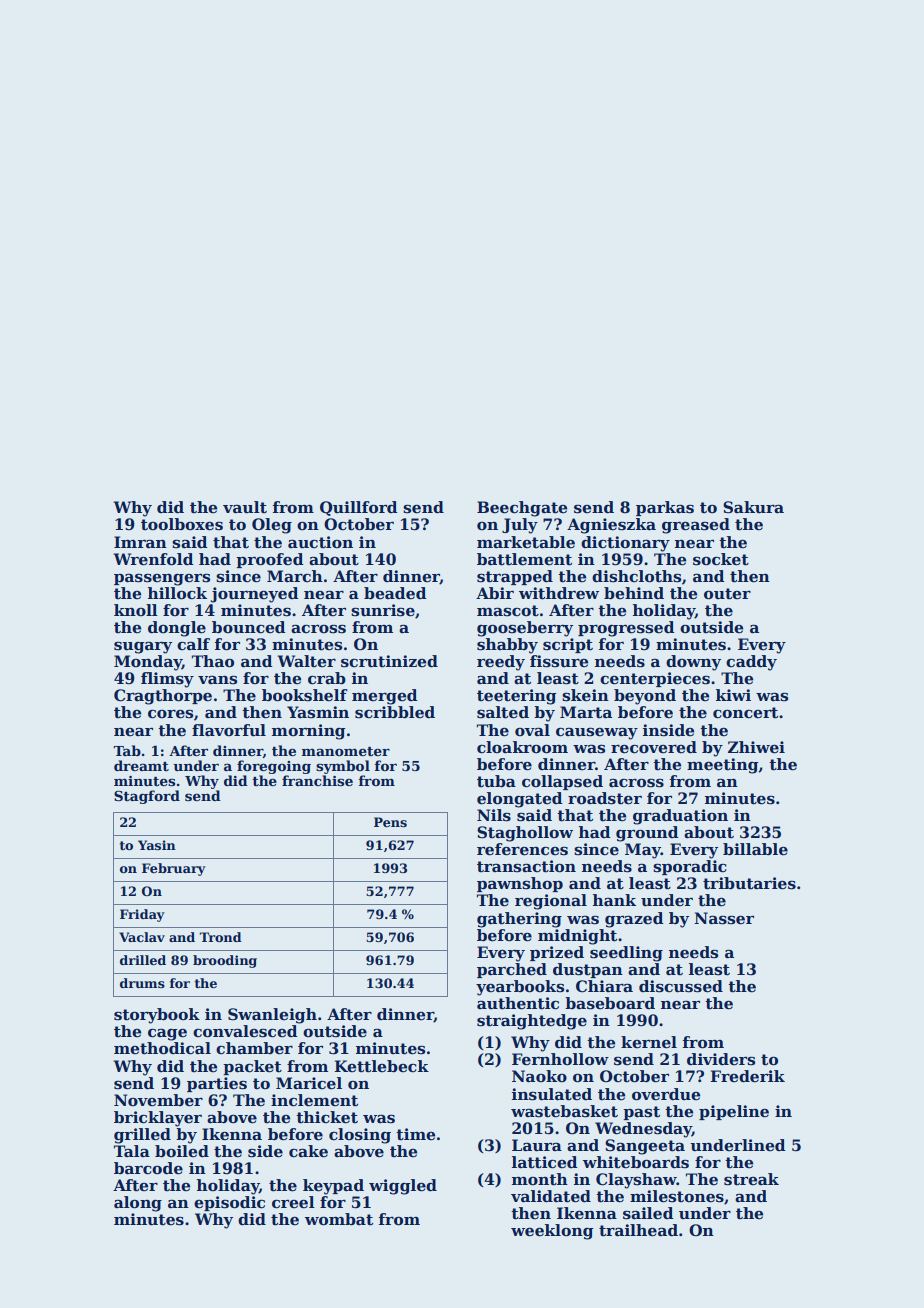 The image size is (924, 1308). Describe the element at coordinates (519, 920) in the image. I see `gathering` at that location.
